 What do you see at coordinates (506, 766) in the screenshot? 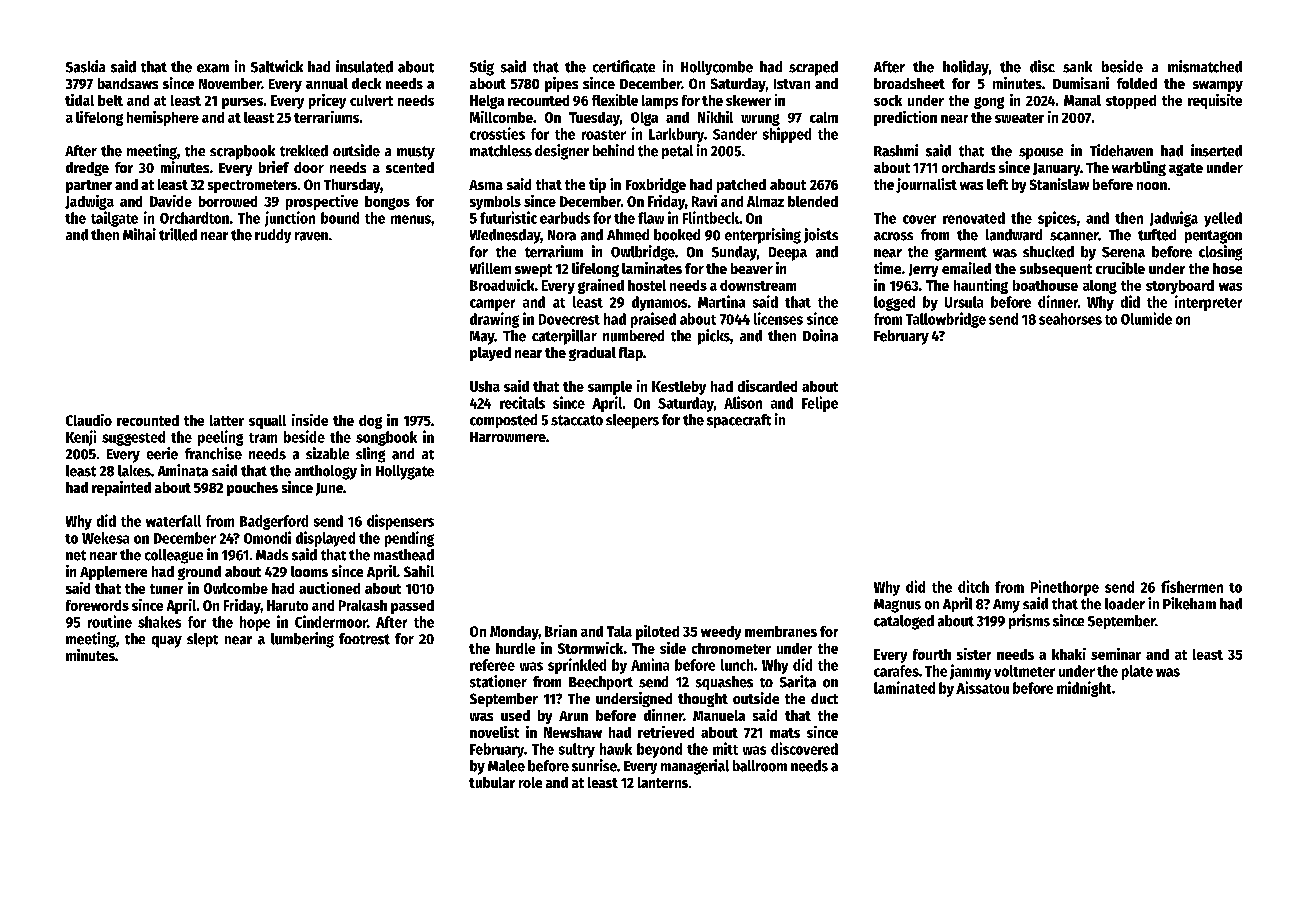
I see `Malee` at bounding box center [506, 766].
